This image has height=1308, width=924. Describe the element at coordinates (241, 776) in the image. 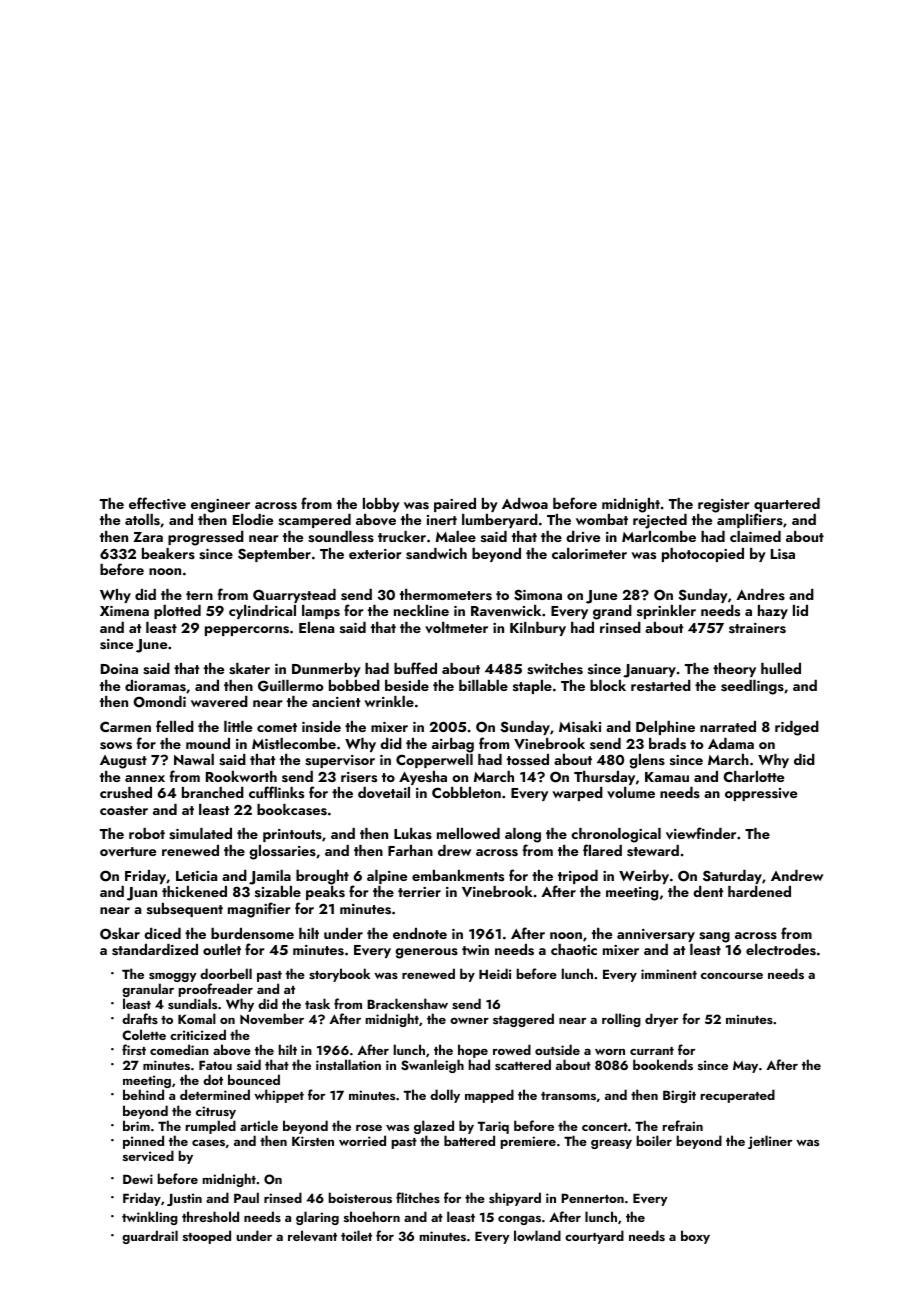

I see `Rookworth` at that location.
